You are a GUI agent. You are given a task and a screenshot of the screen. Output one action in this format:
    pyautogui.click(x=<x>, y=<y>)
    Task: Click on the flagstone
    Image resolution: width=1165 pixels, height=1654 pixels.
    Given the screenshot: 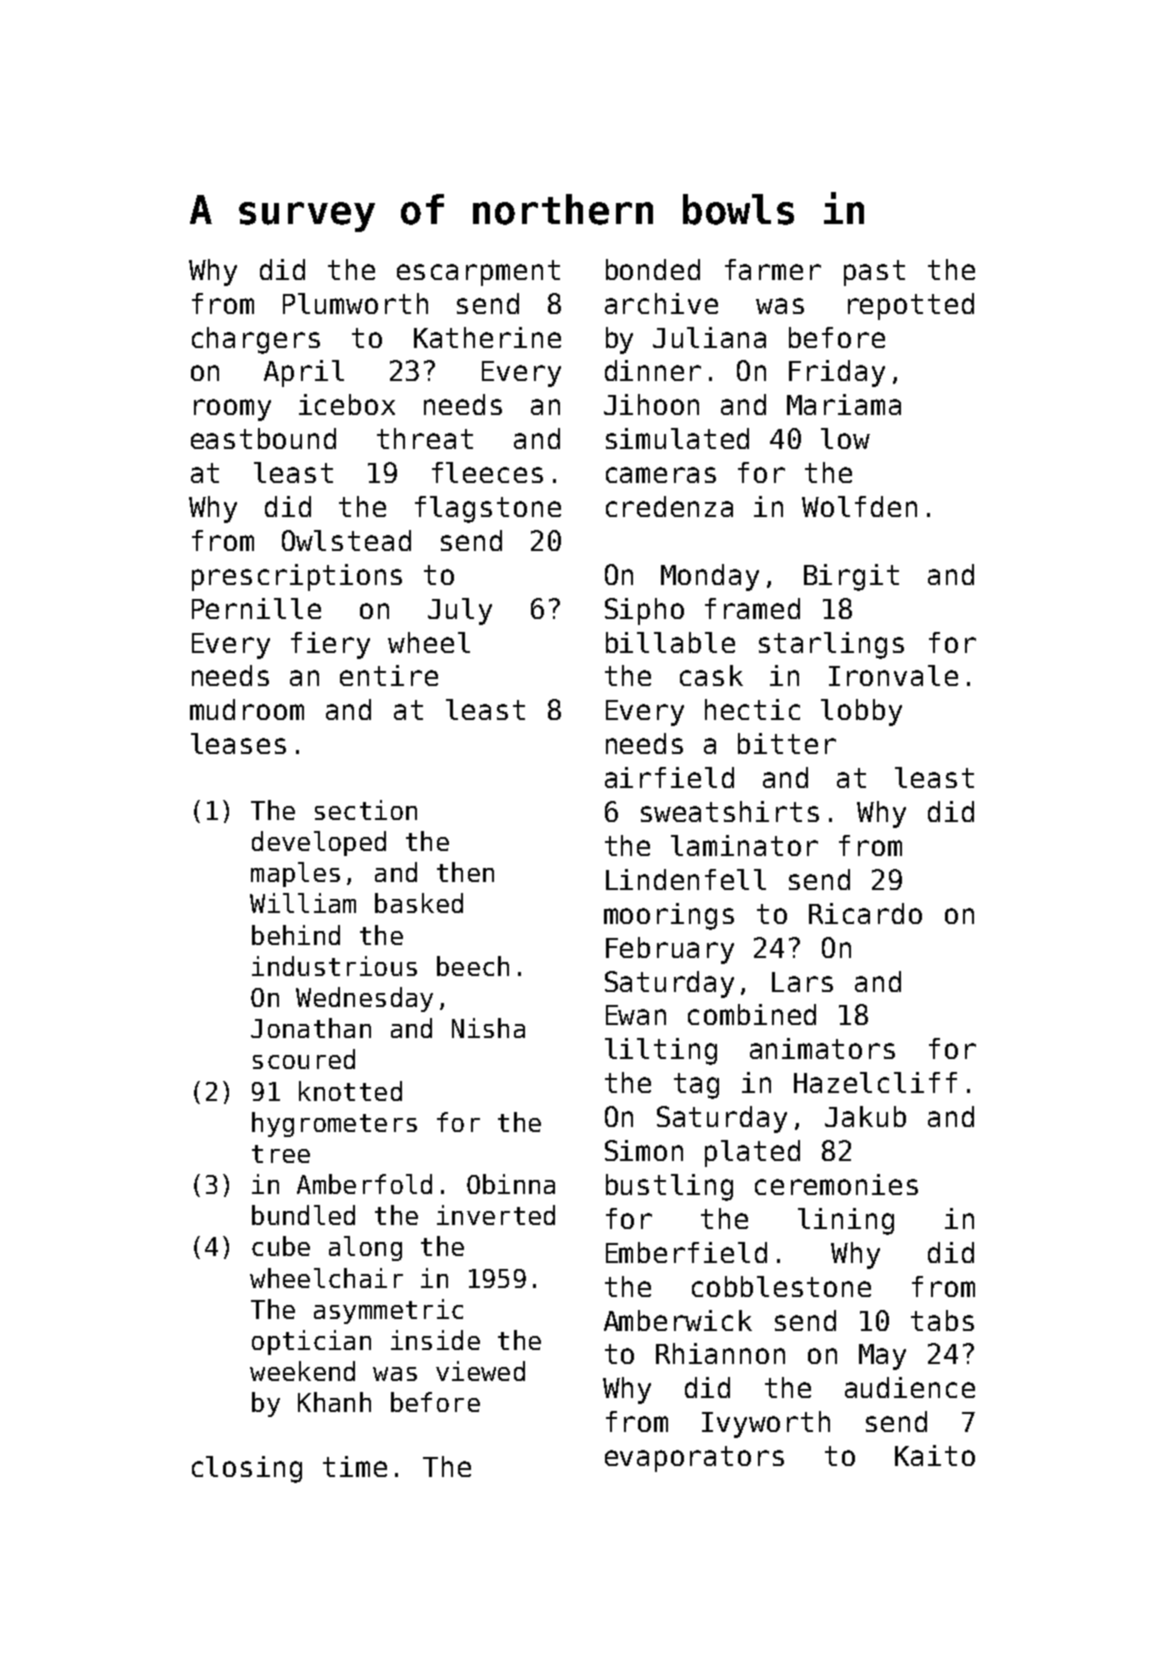 What is the action you would take?
    pyautogui.click(x=488, y=509)
